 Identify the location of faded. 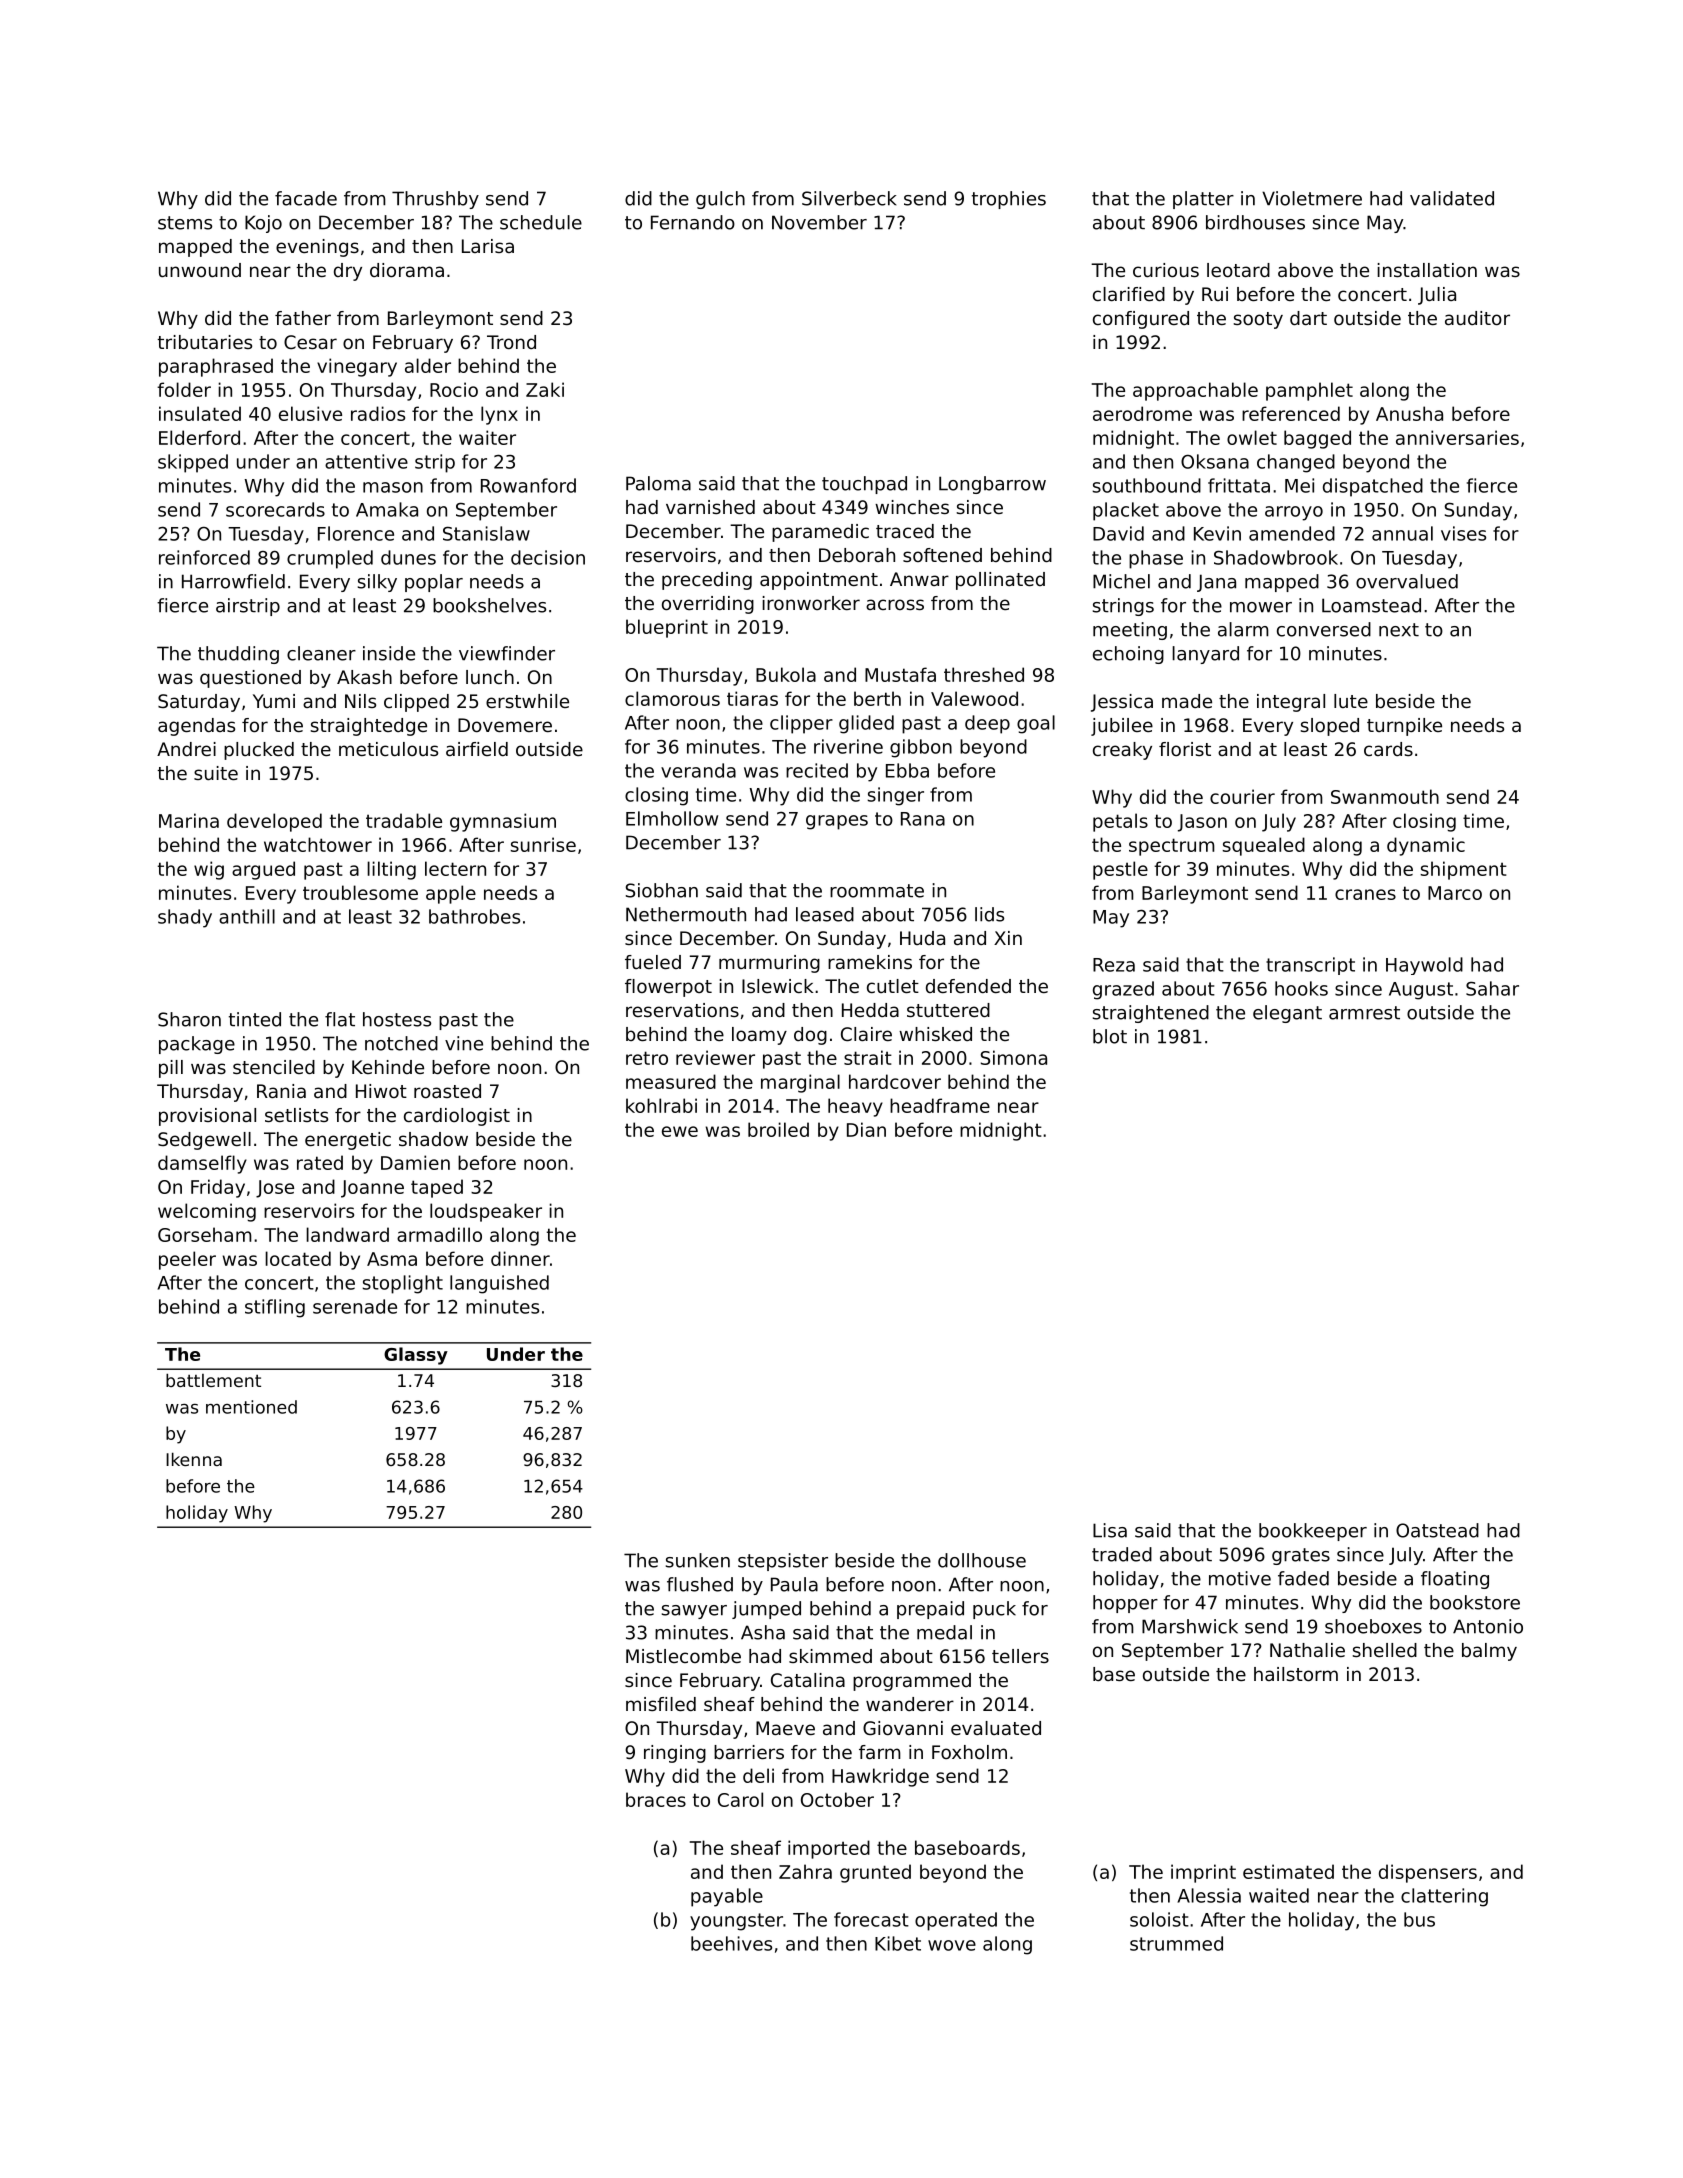
(1303, 1578).
